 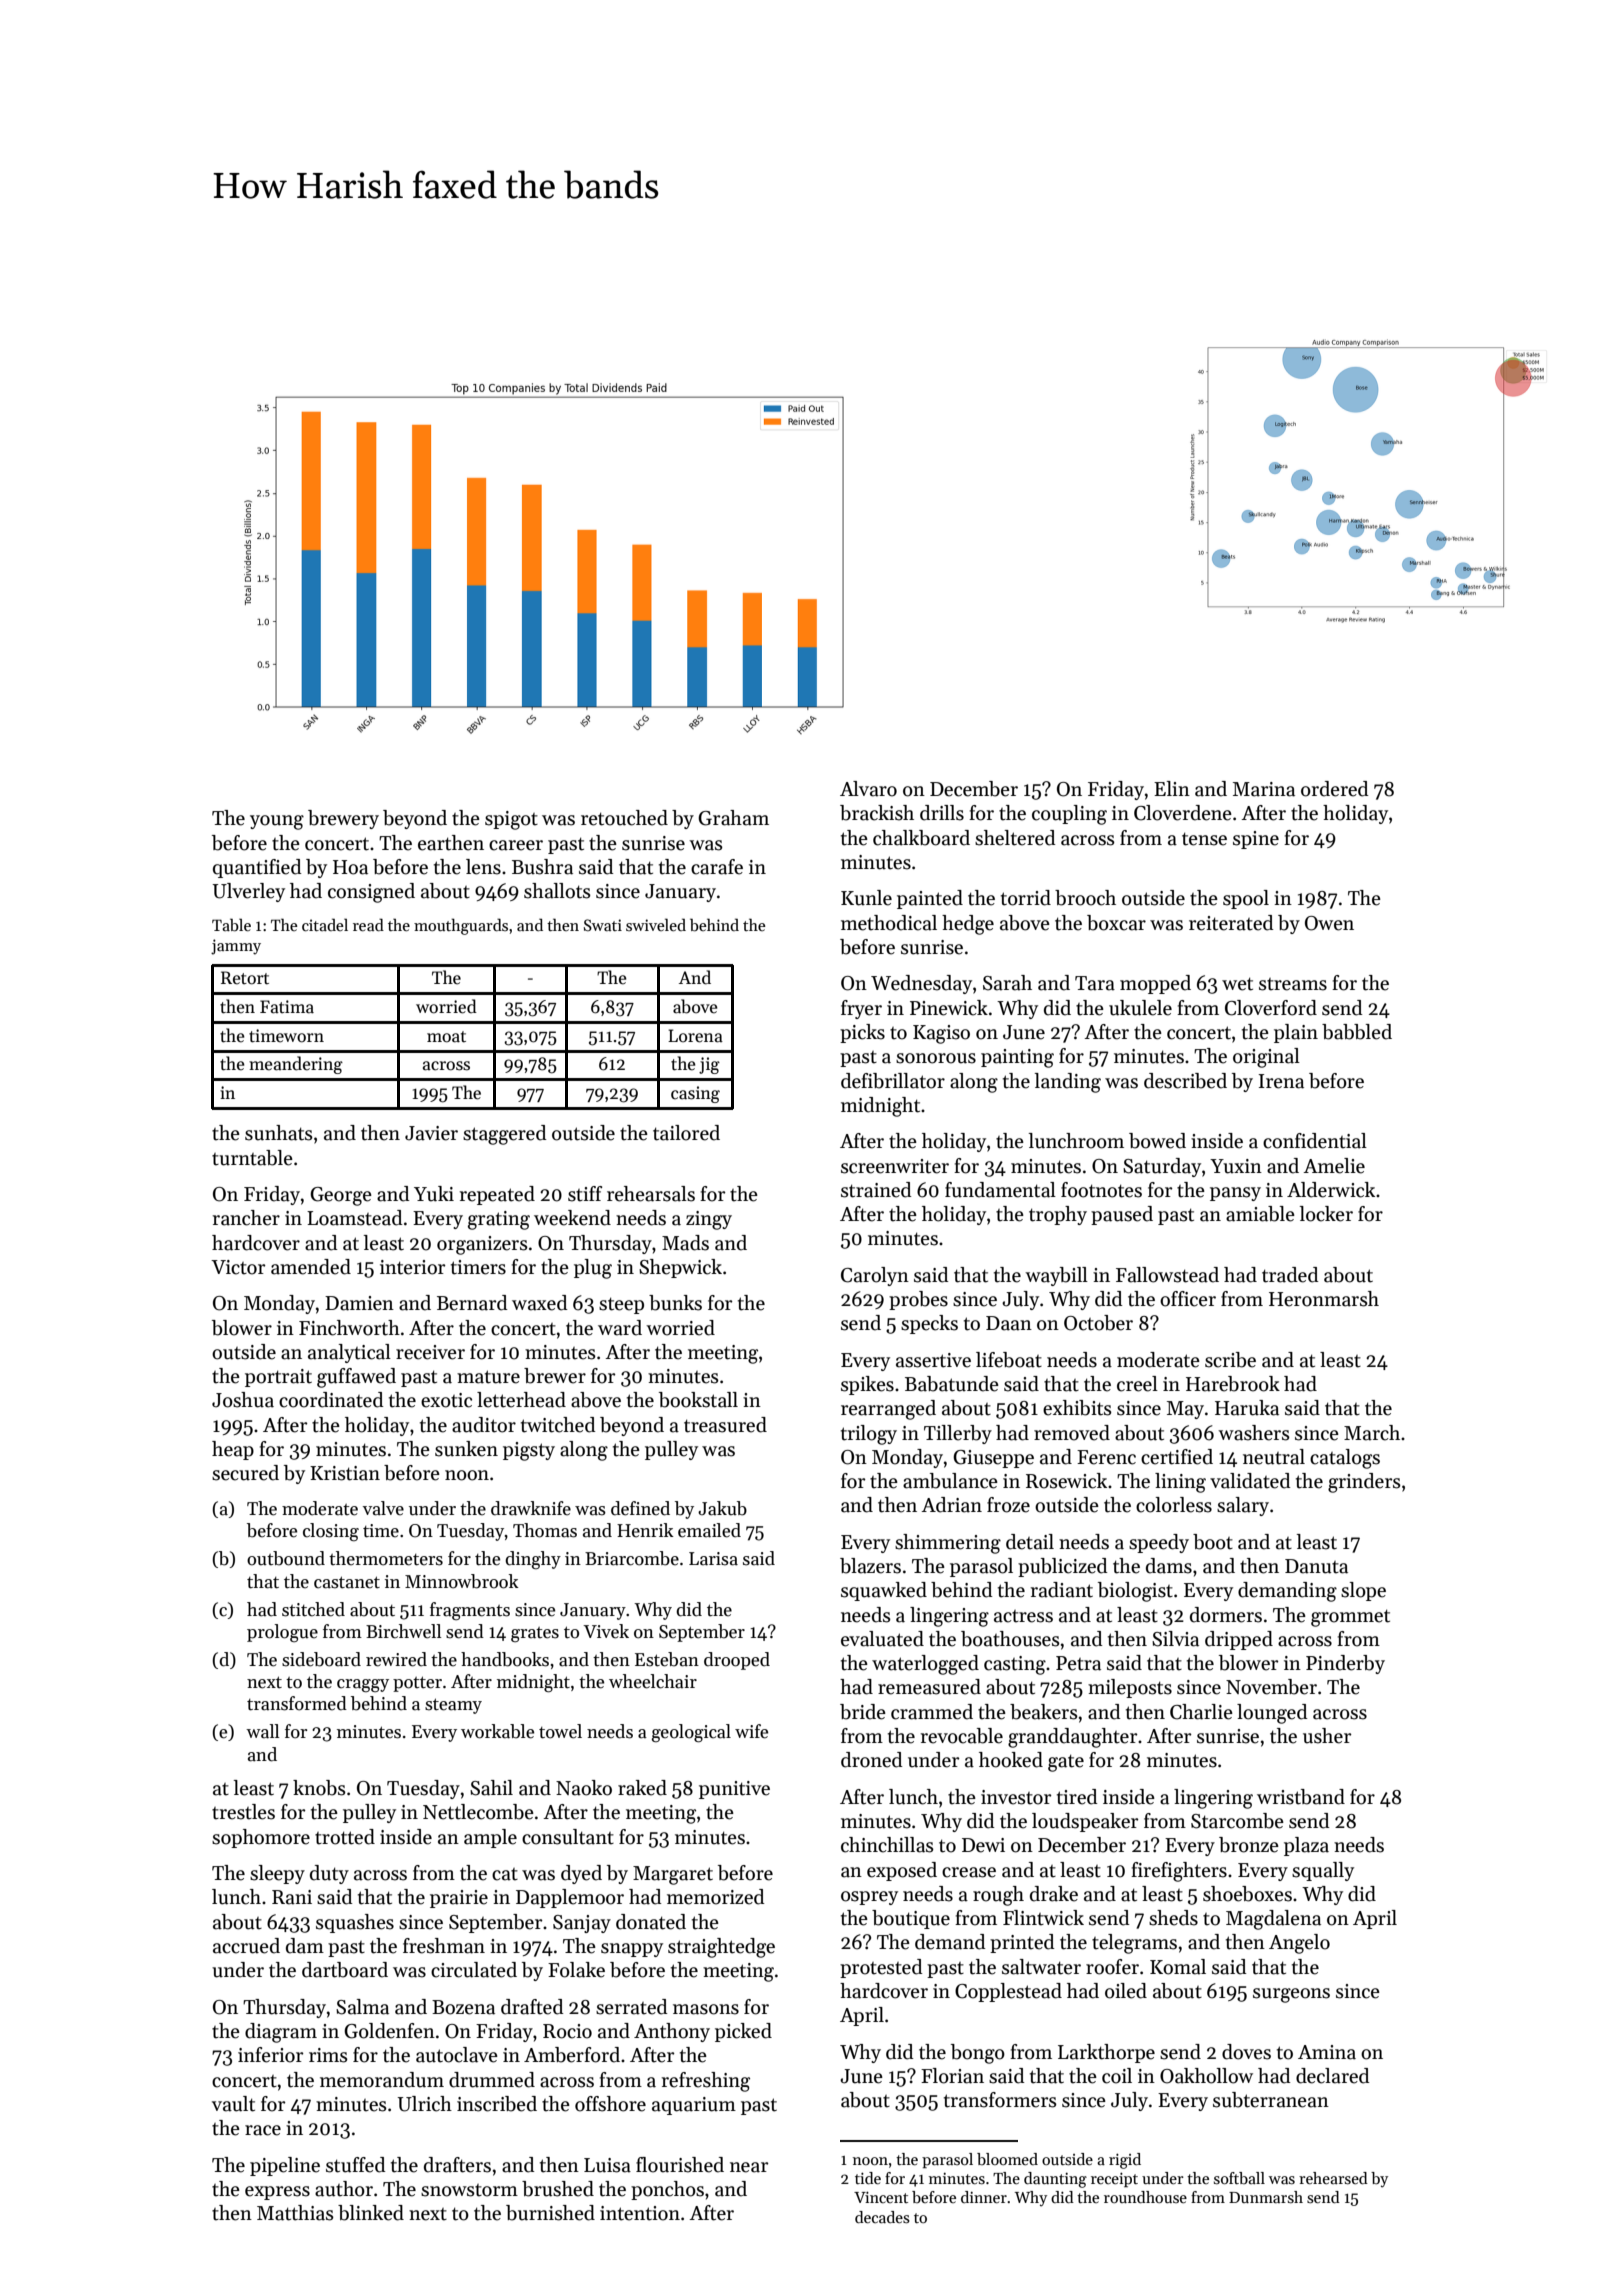 What do you see at coordinates (243, 1400) in the screenshot?
I see `Joshua` at bounding box center [243, 1400].
